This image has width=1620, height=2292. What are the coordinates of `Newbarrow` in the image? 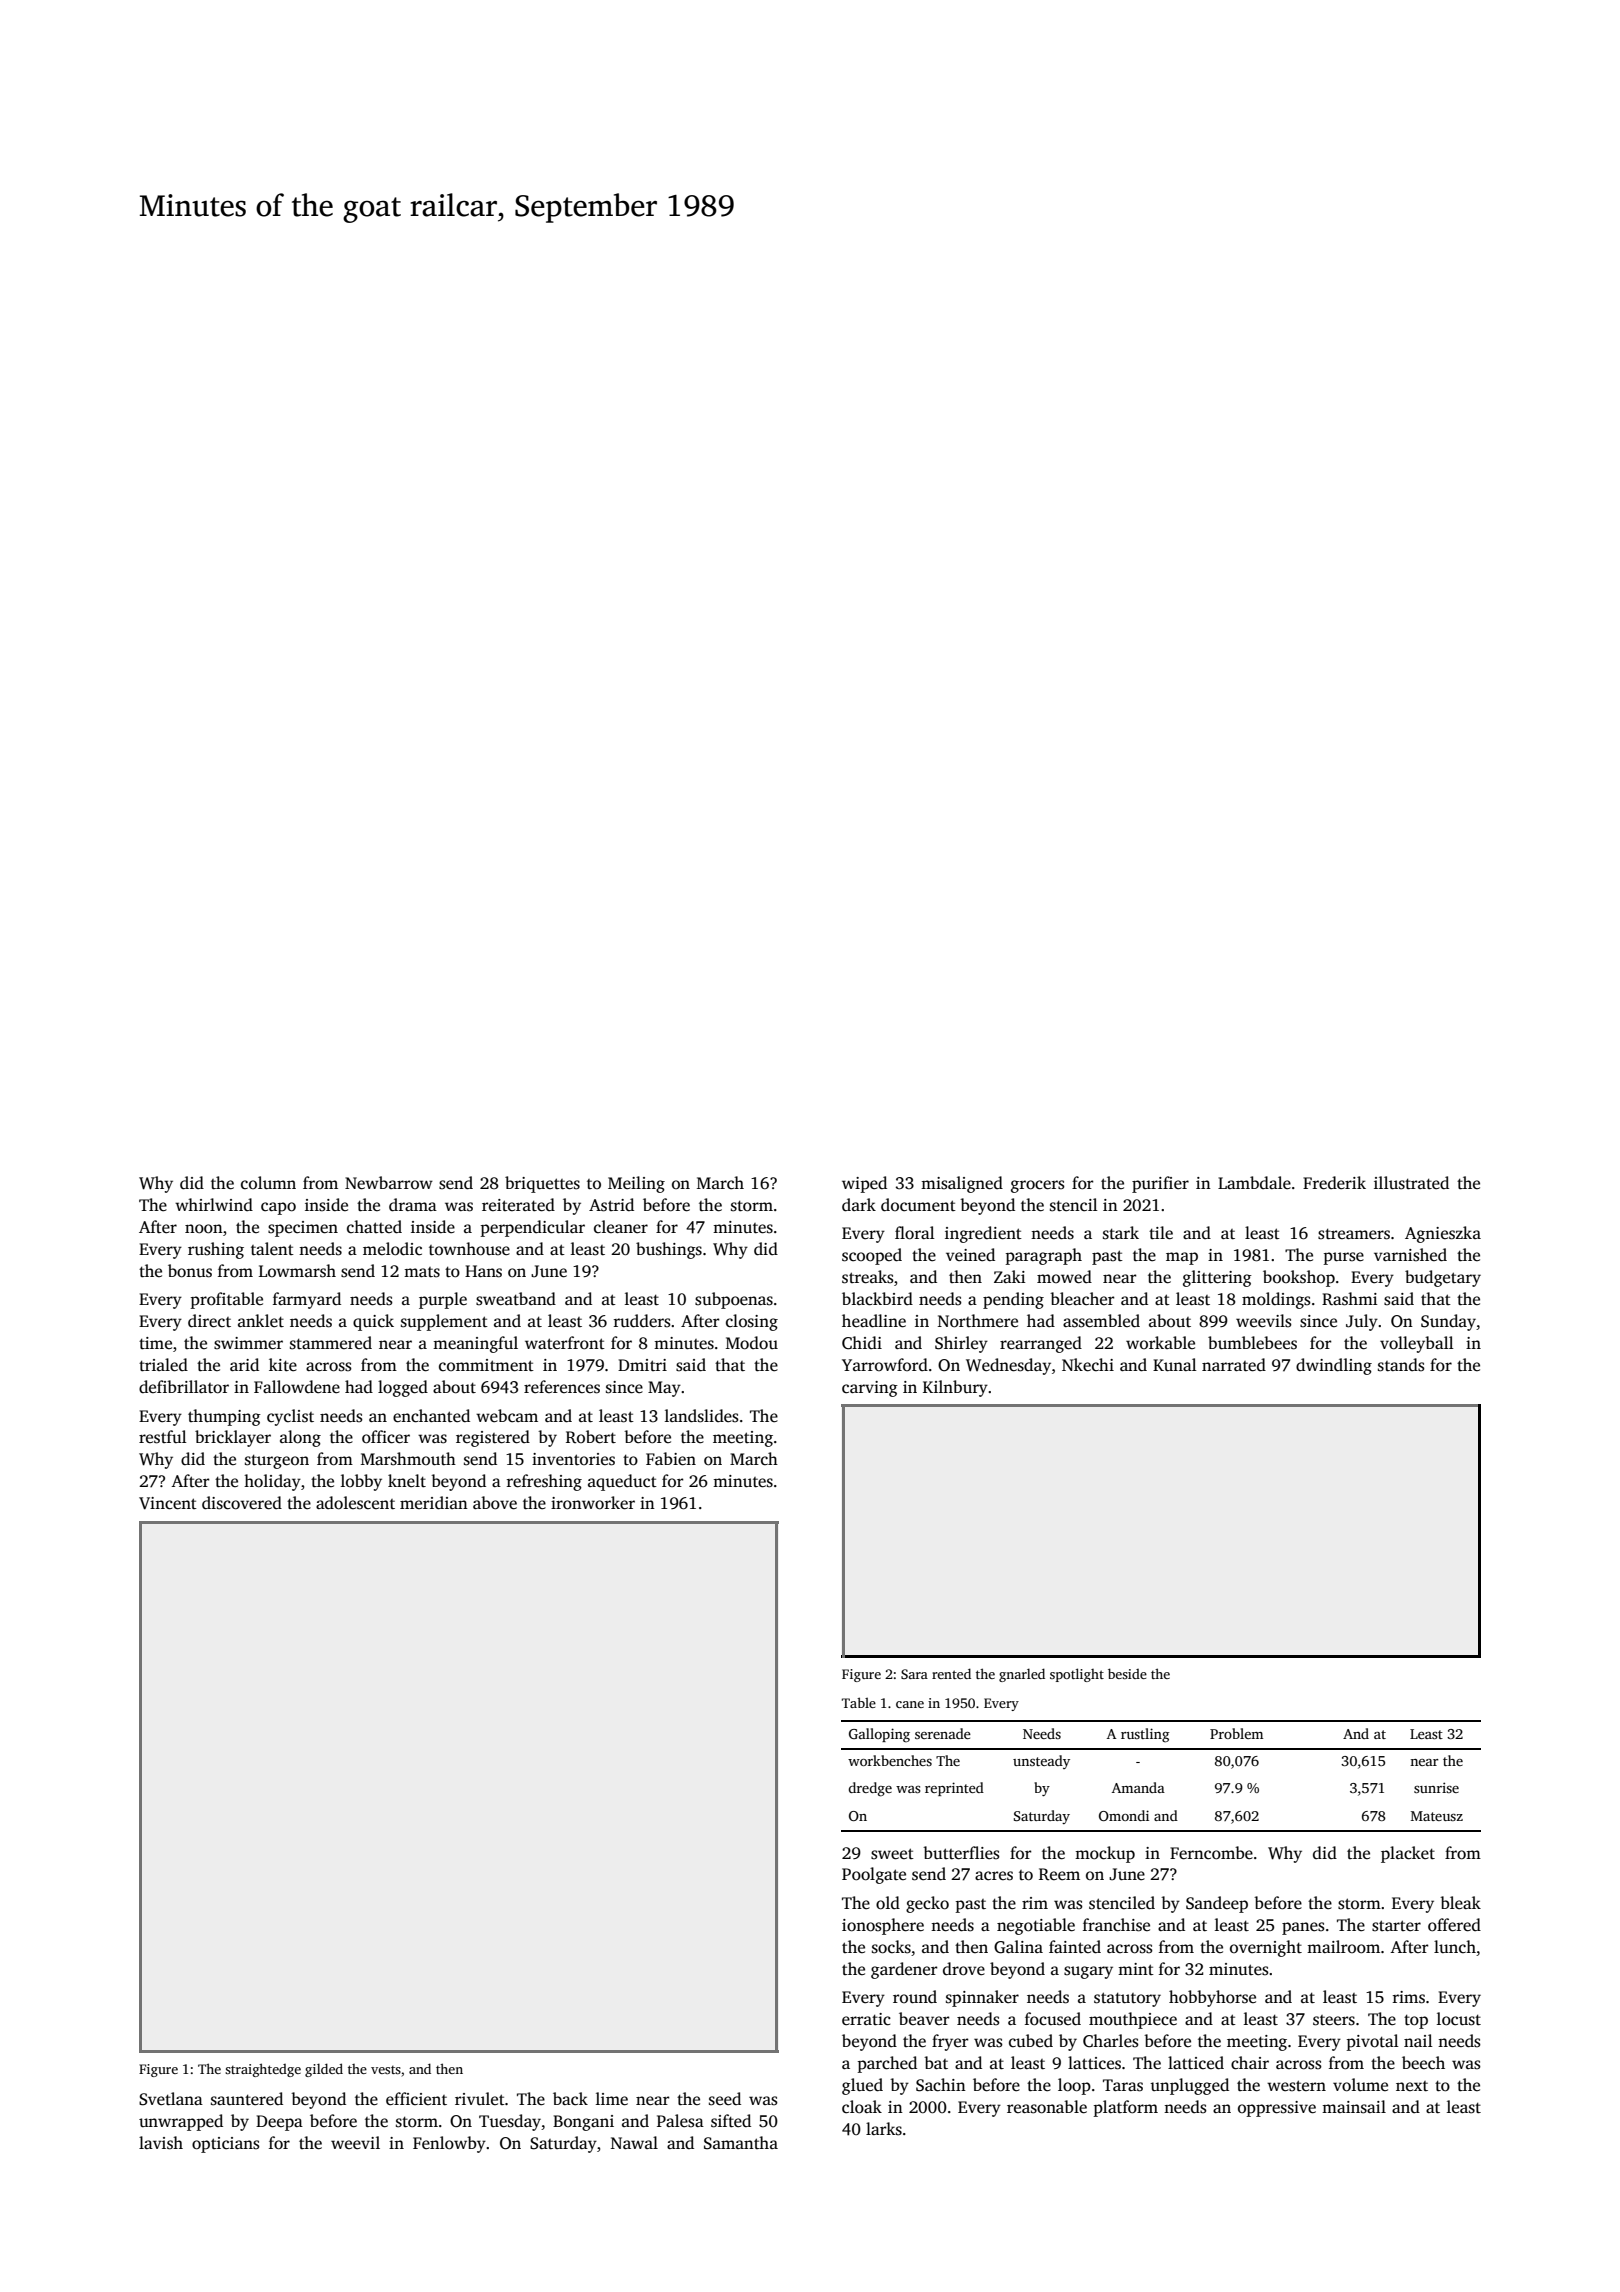 It's located at (389, 1183).
